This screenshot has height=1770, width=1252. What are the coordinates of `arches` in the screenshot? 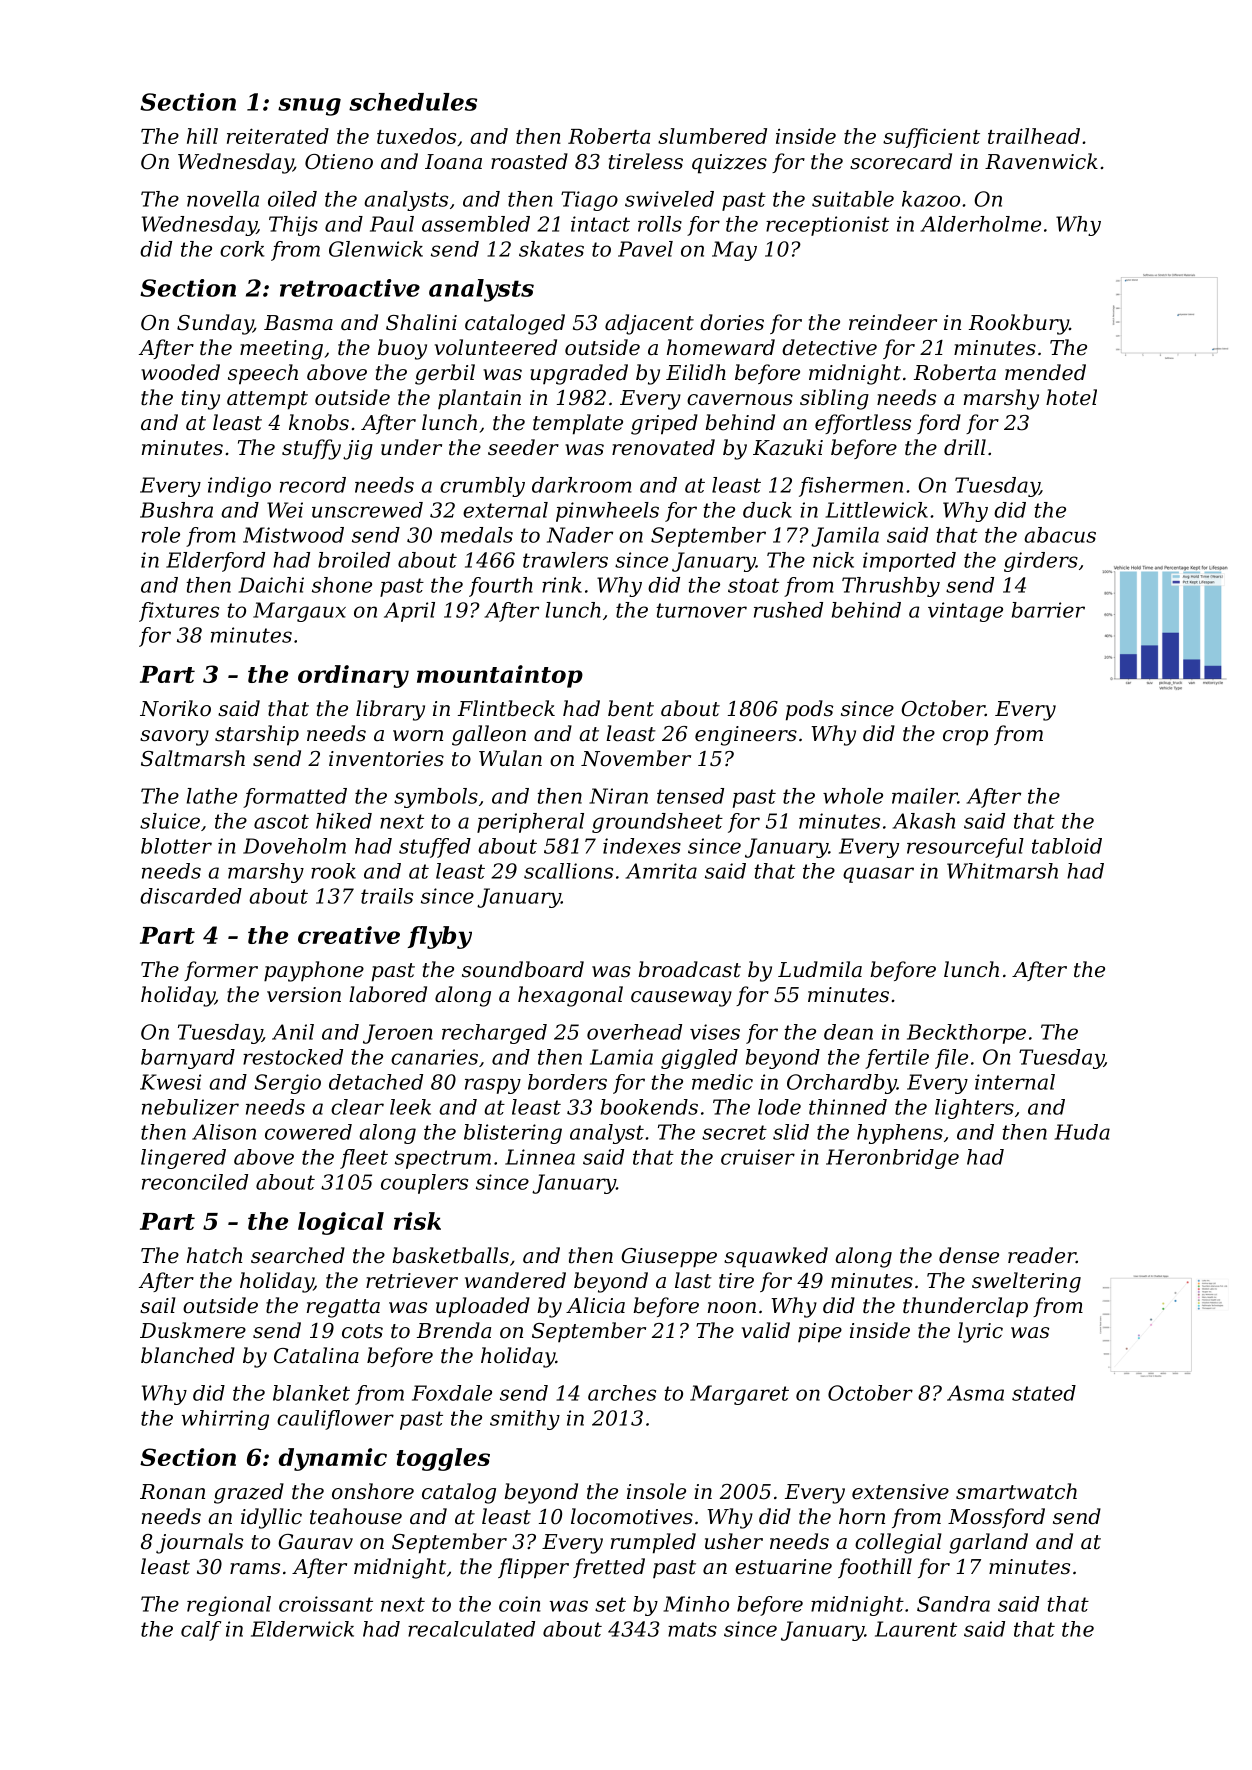 It's located at (622, 1393).
